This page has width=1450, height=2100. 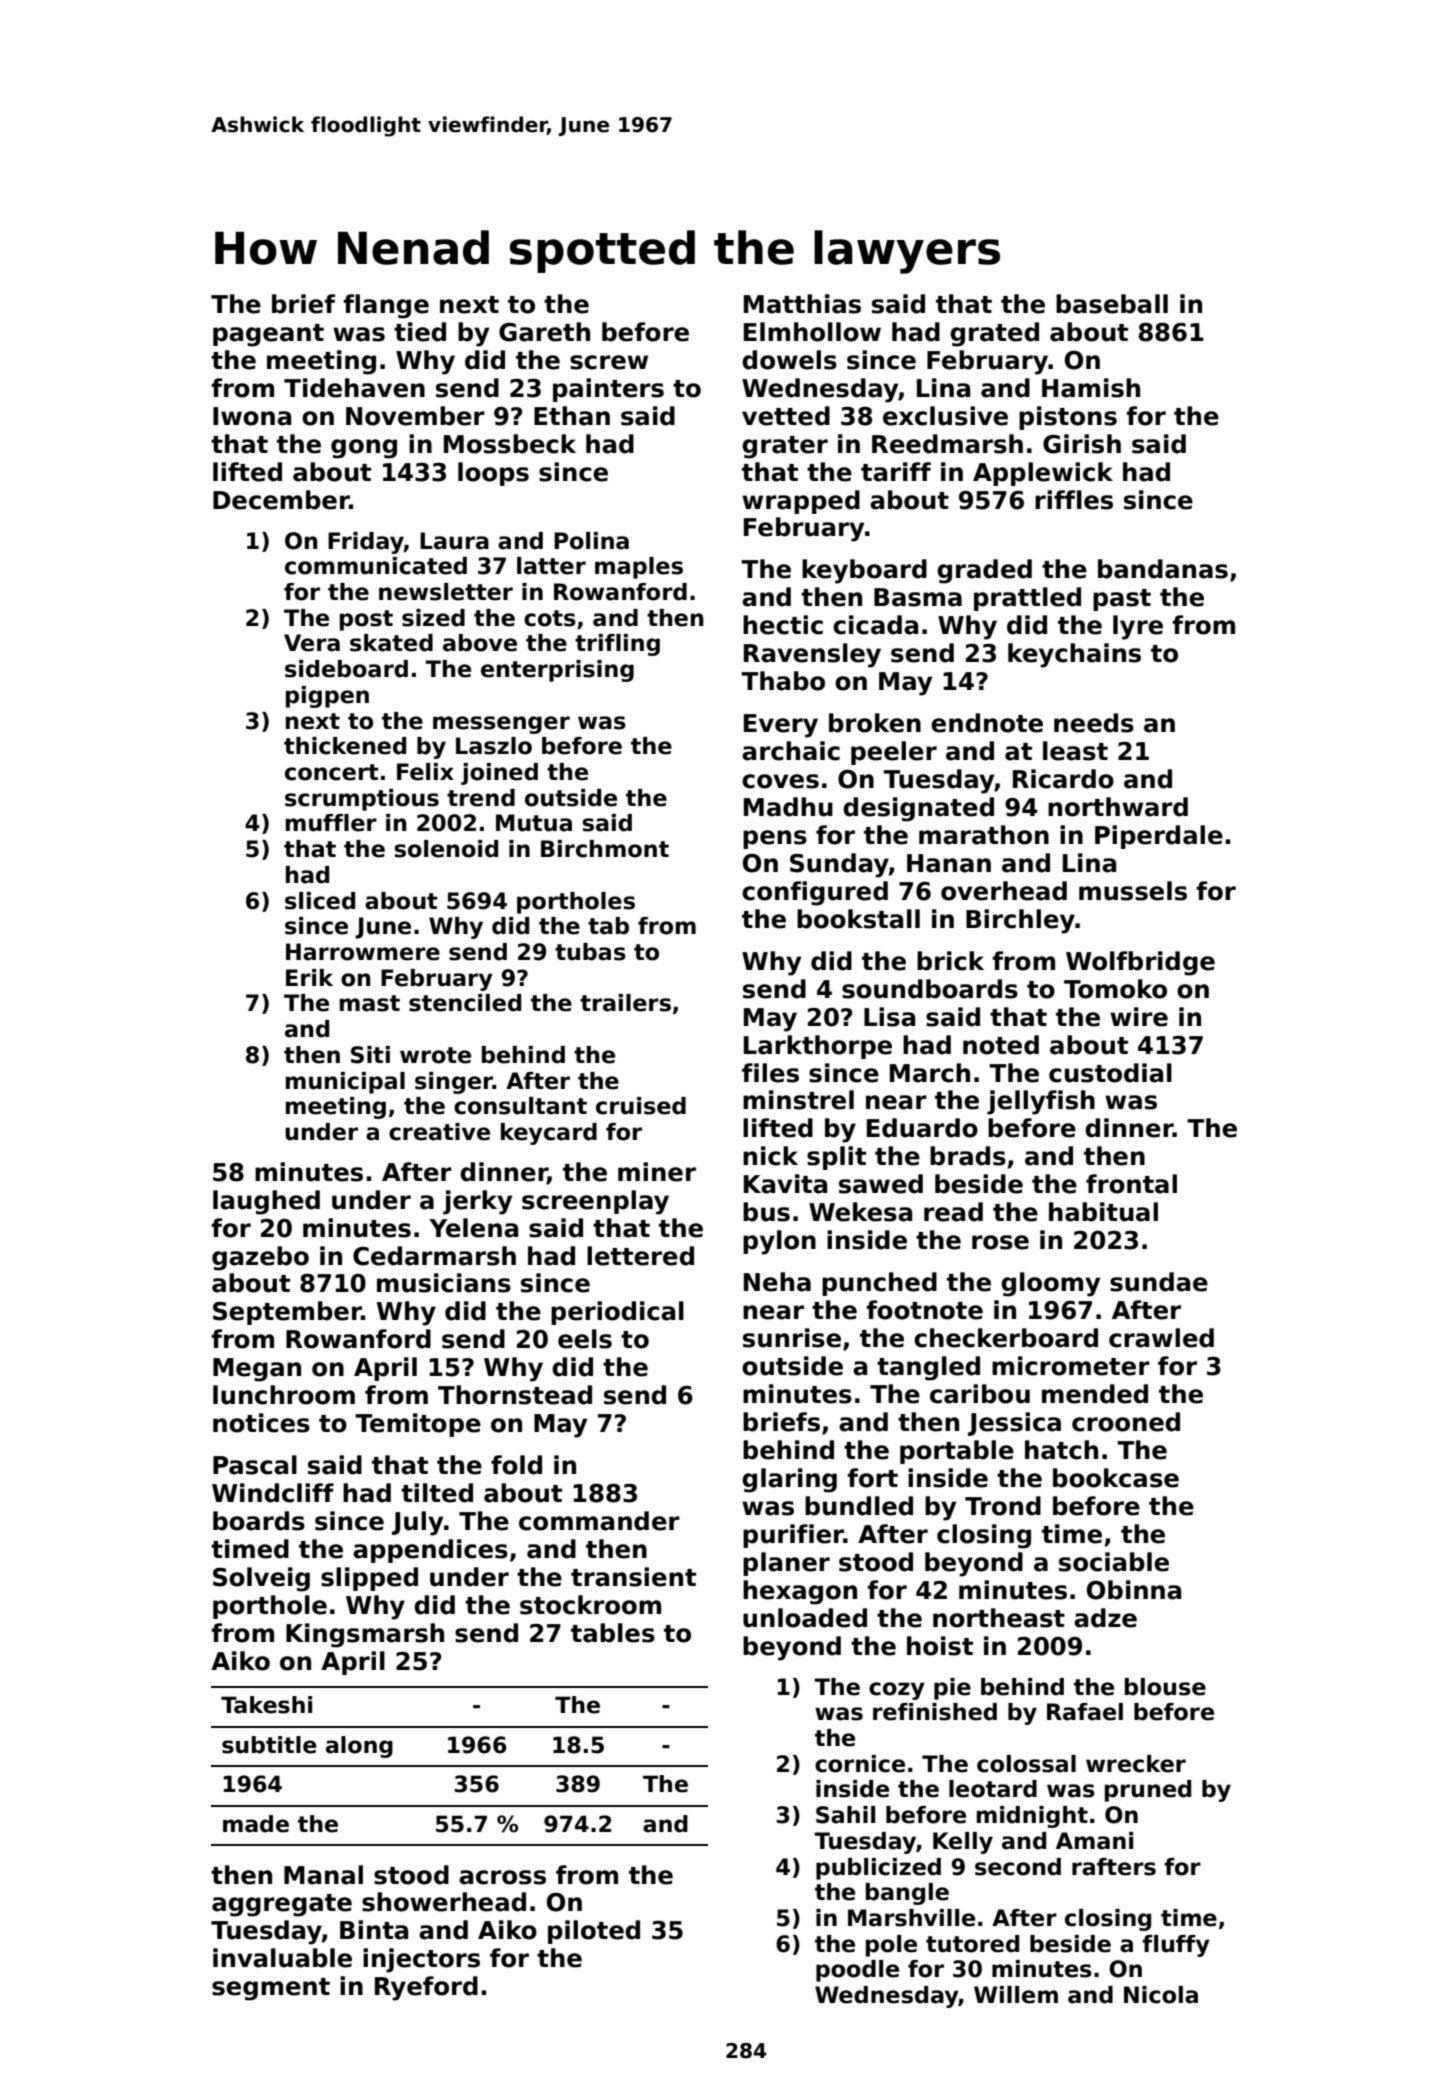 I want to click on Solveig, so click(x=261, y=1579).
